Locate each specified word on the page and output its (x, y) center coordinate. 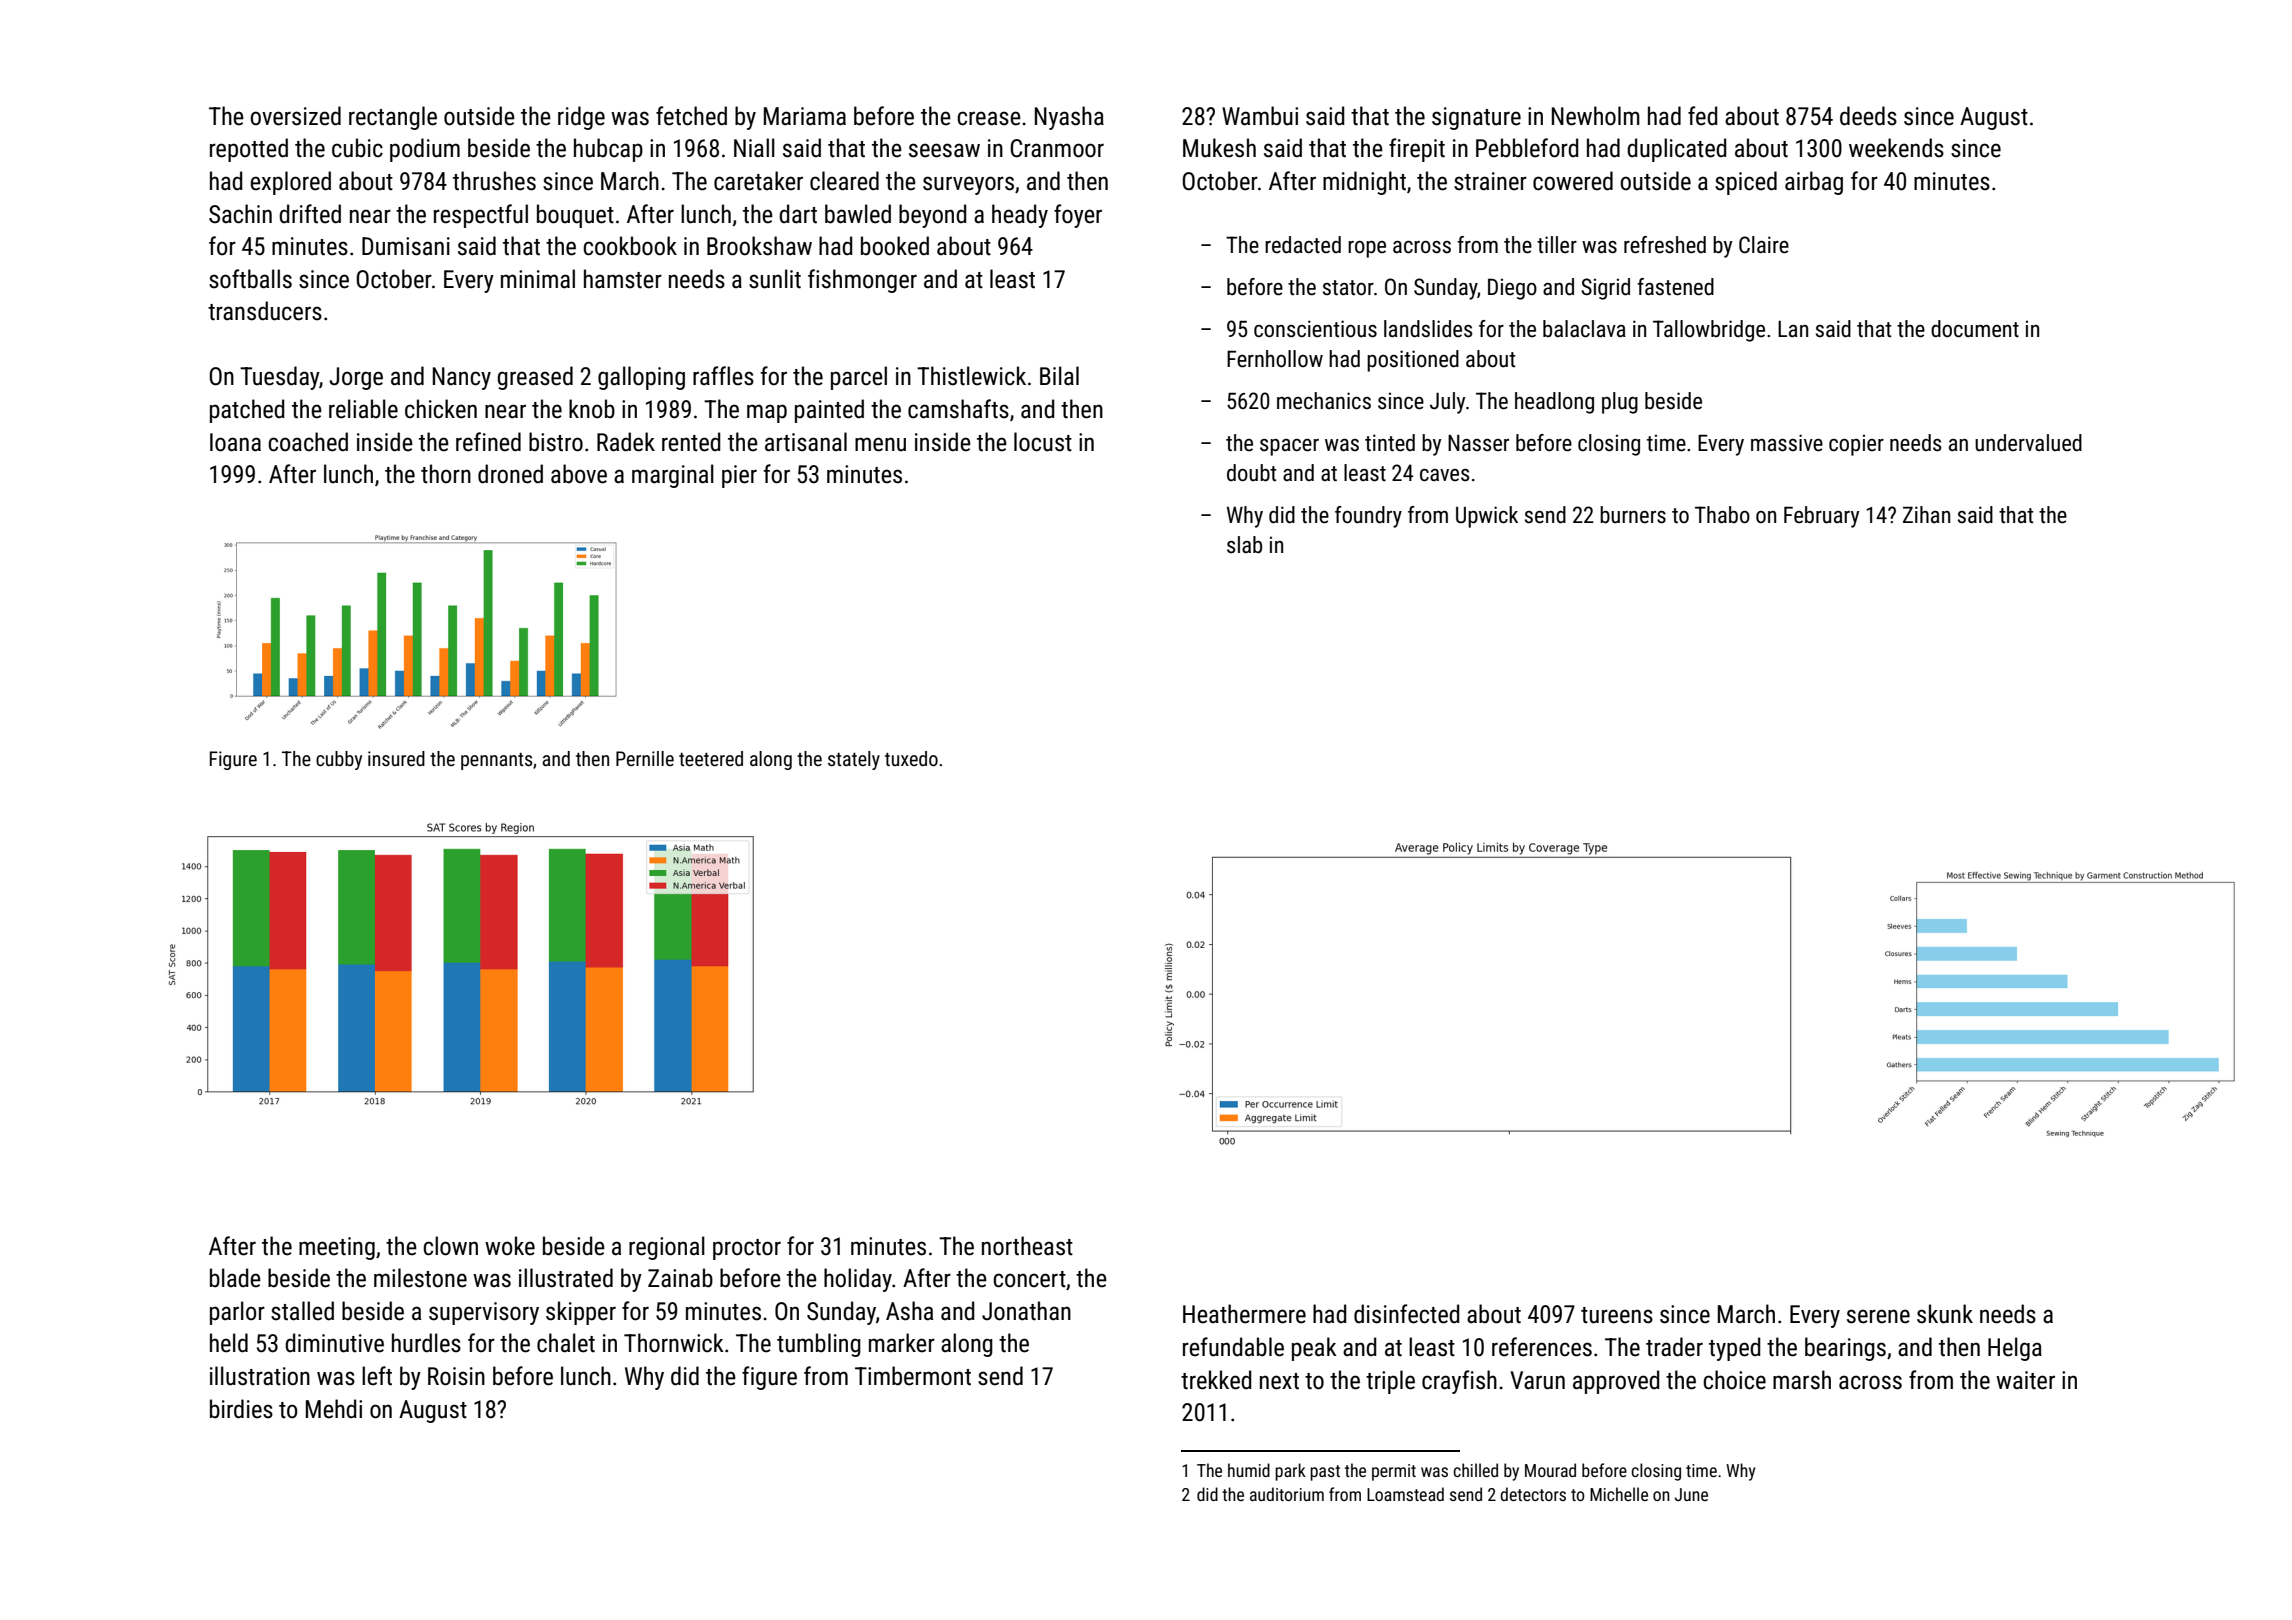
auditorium (1287, 1494)
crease (989, 118)
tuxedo (911, 758)
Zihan (1926, 515)
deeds (1868, 116)
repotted (249, 150)
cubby (339, 760)
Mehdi (334, 1409)
